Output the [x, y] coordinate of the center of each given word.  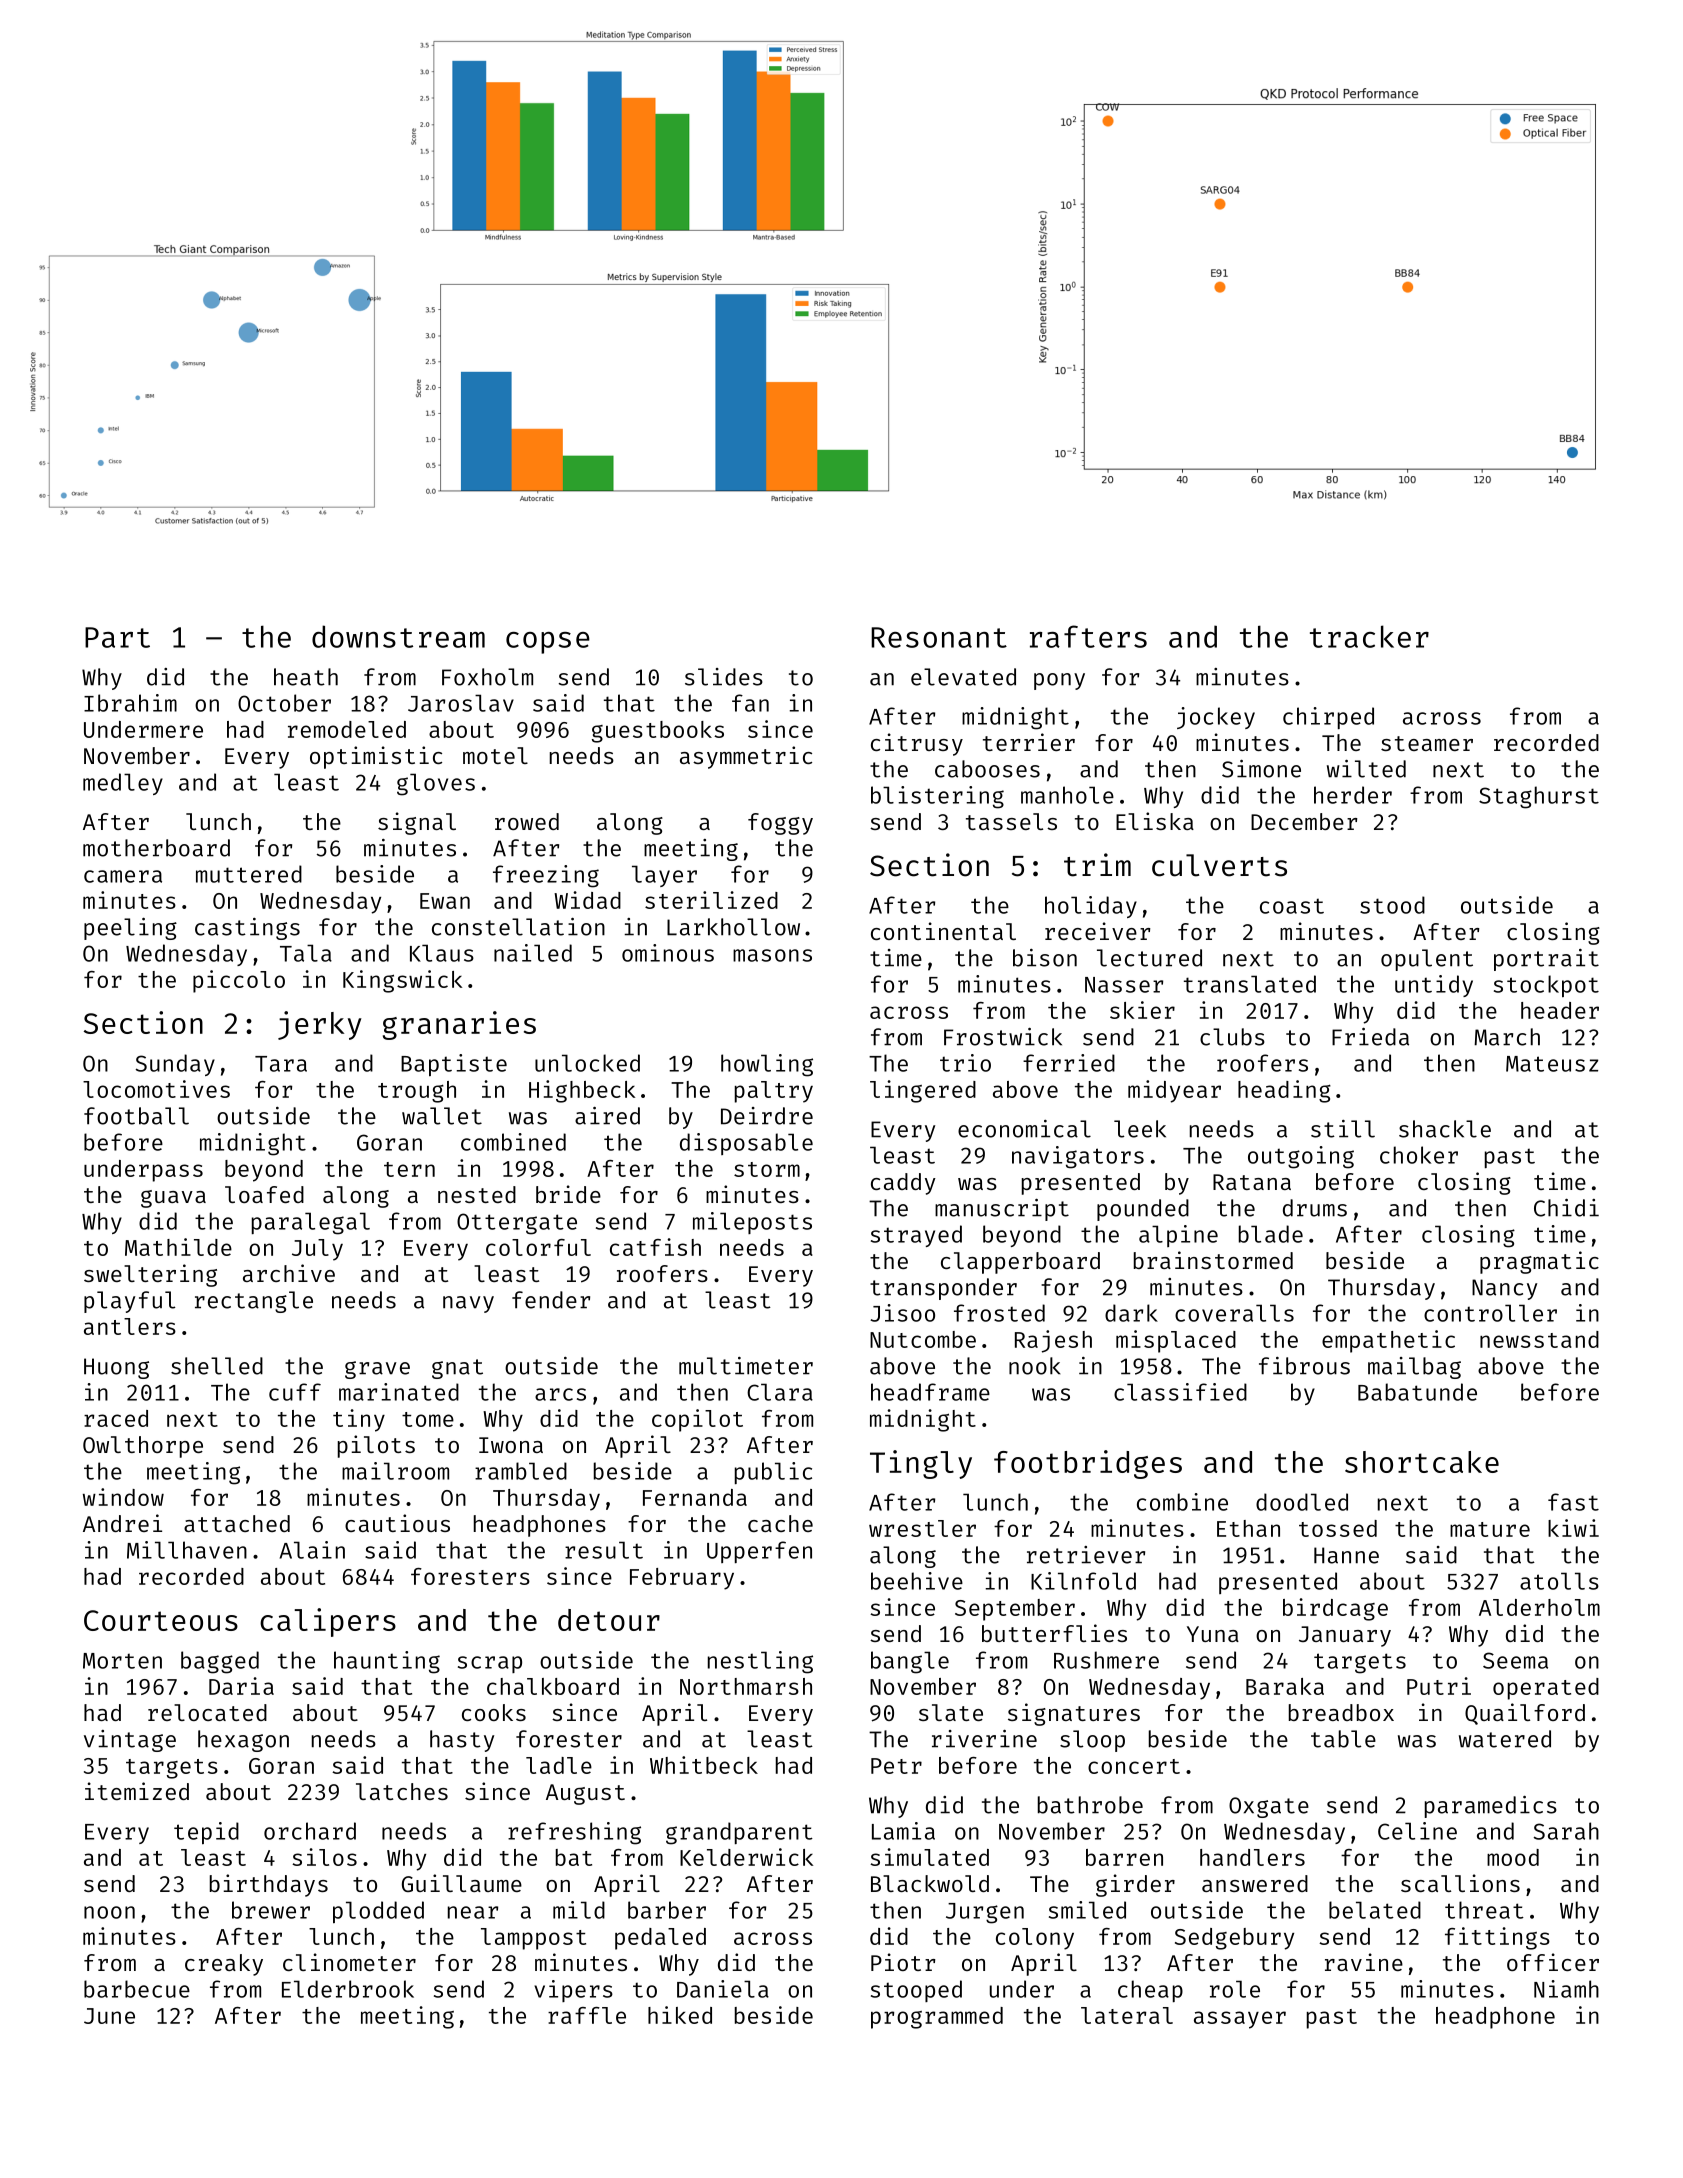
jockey [1216, 718]
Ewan [445, 901]
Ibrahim [130, 703]
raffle [587, 2015]
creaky [224, 1965]
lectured [1149, 958]
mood [1513, 1857]
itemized [137, 1791]
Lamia [903, 1831]
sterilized [711, 900]
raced [116, 1418]
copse [548, 643]
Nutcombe [923, 1339]
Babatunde [1417, 1392]
